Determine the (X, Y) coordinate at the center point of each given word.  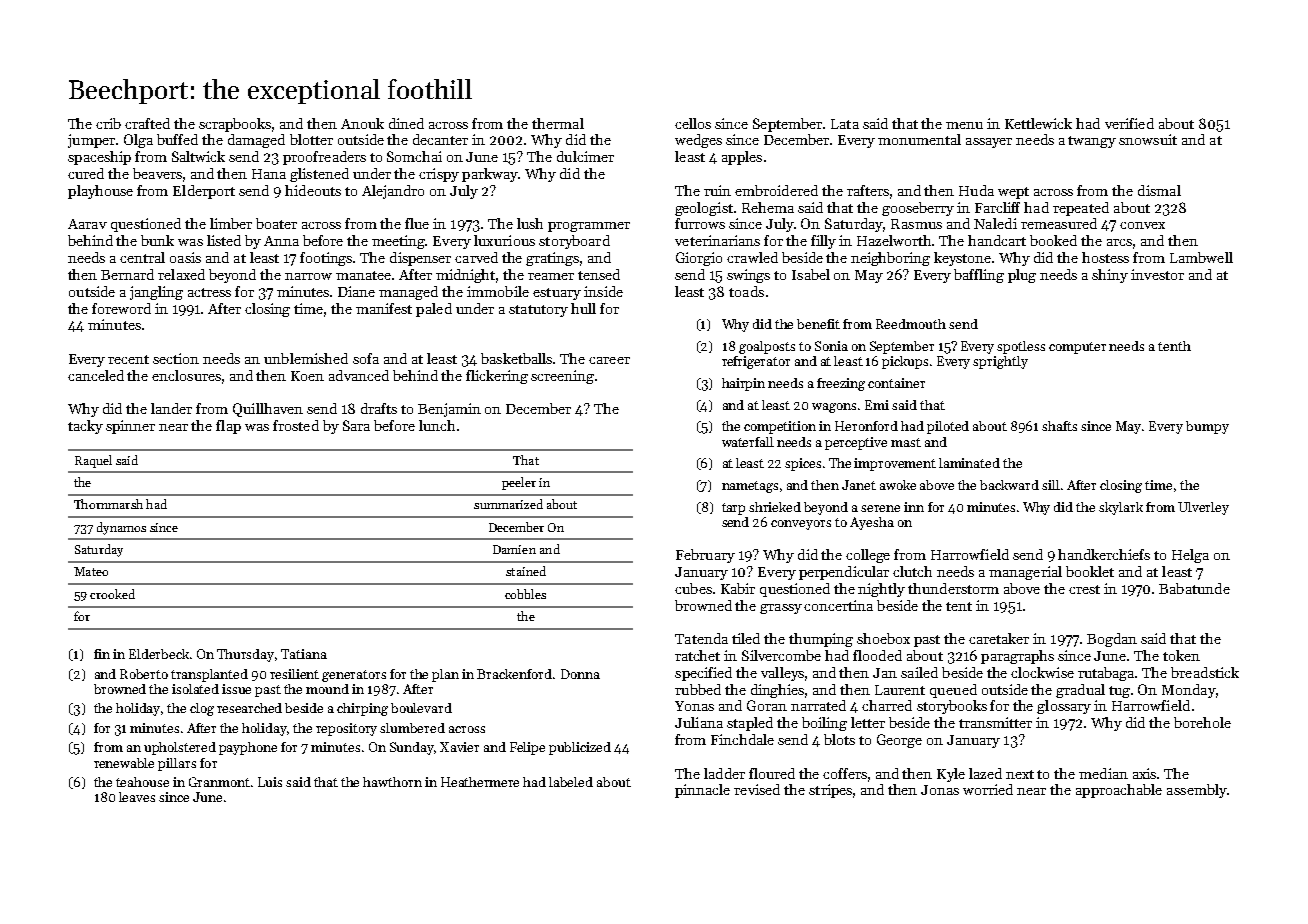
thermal (558, 123)
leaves (137, 797)
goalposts (767, 347)
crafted (147, 123)
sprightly (1000, 362)
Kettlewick (1038, 123)
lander (171, 408)
